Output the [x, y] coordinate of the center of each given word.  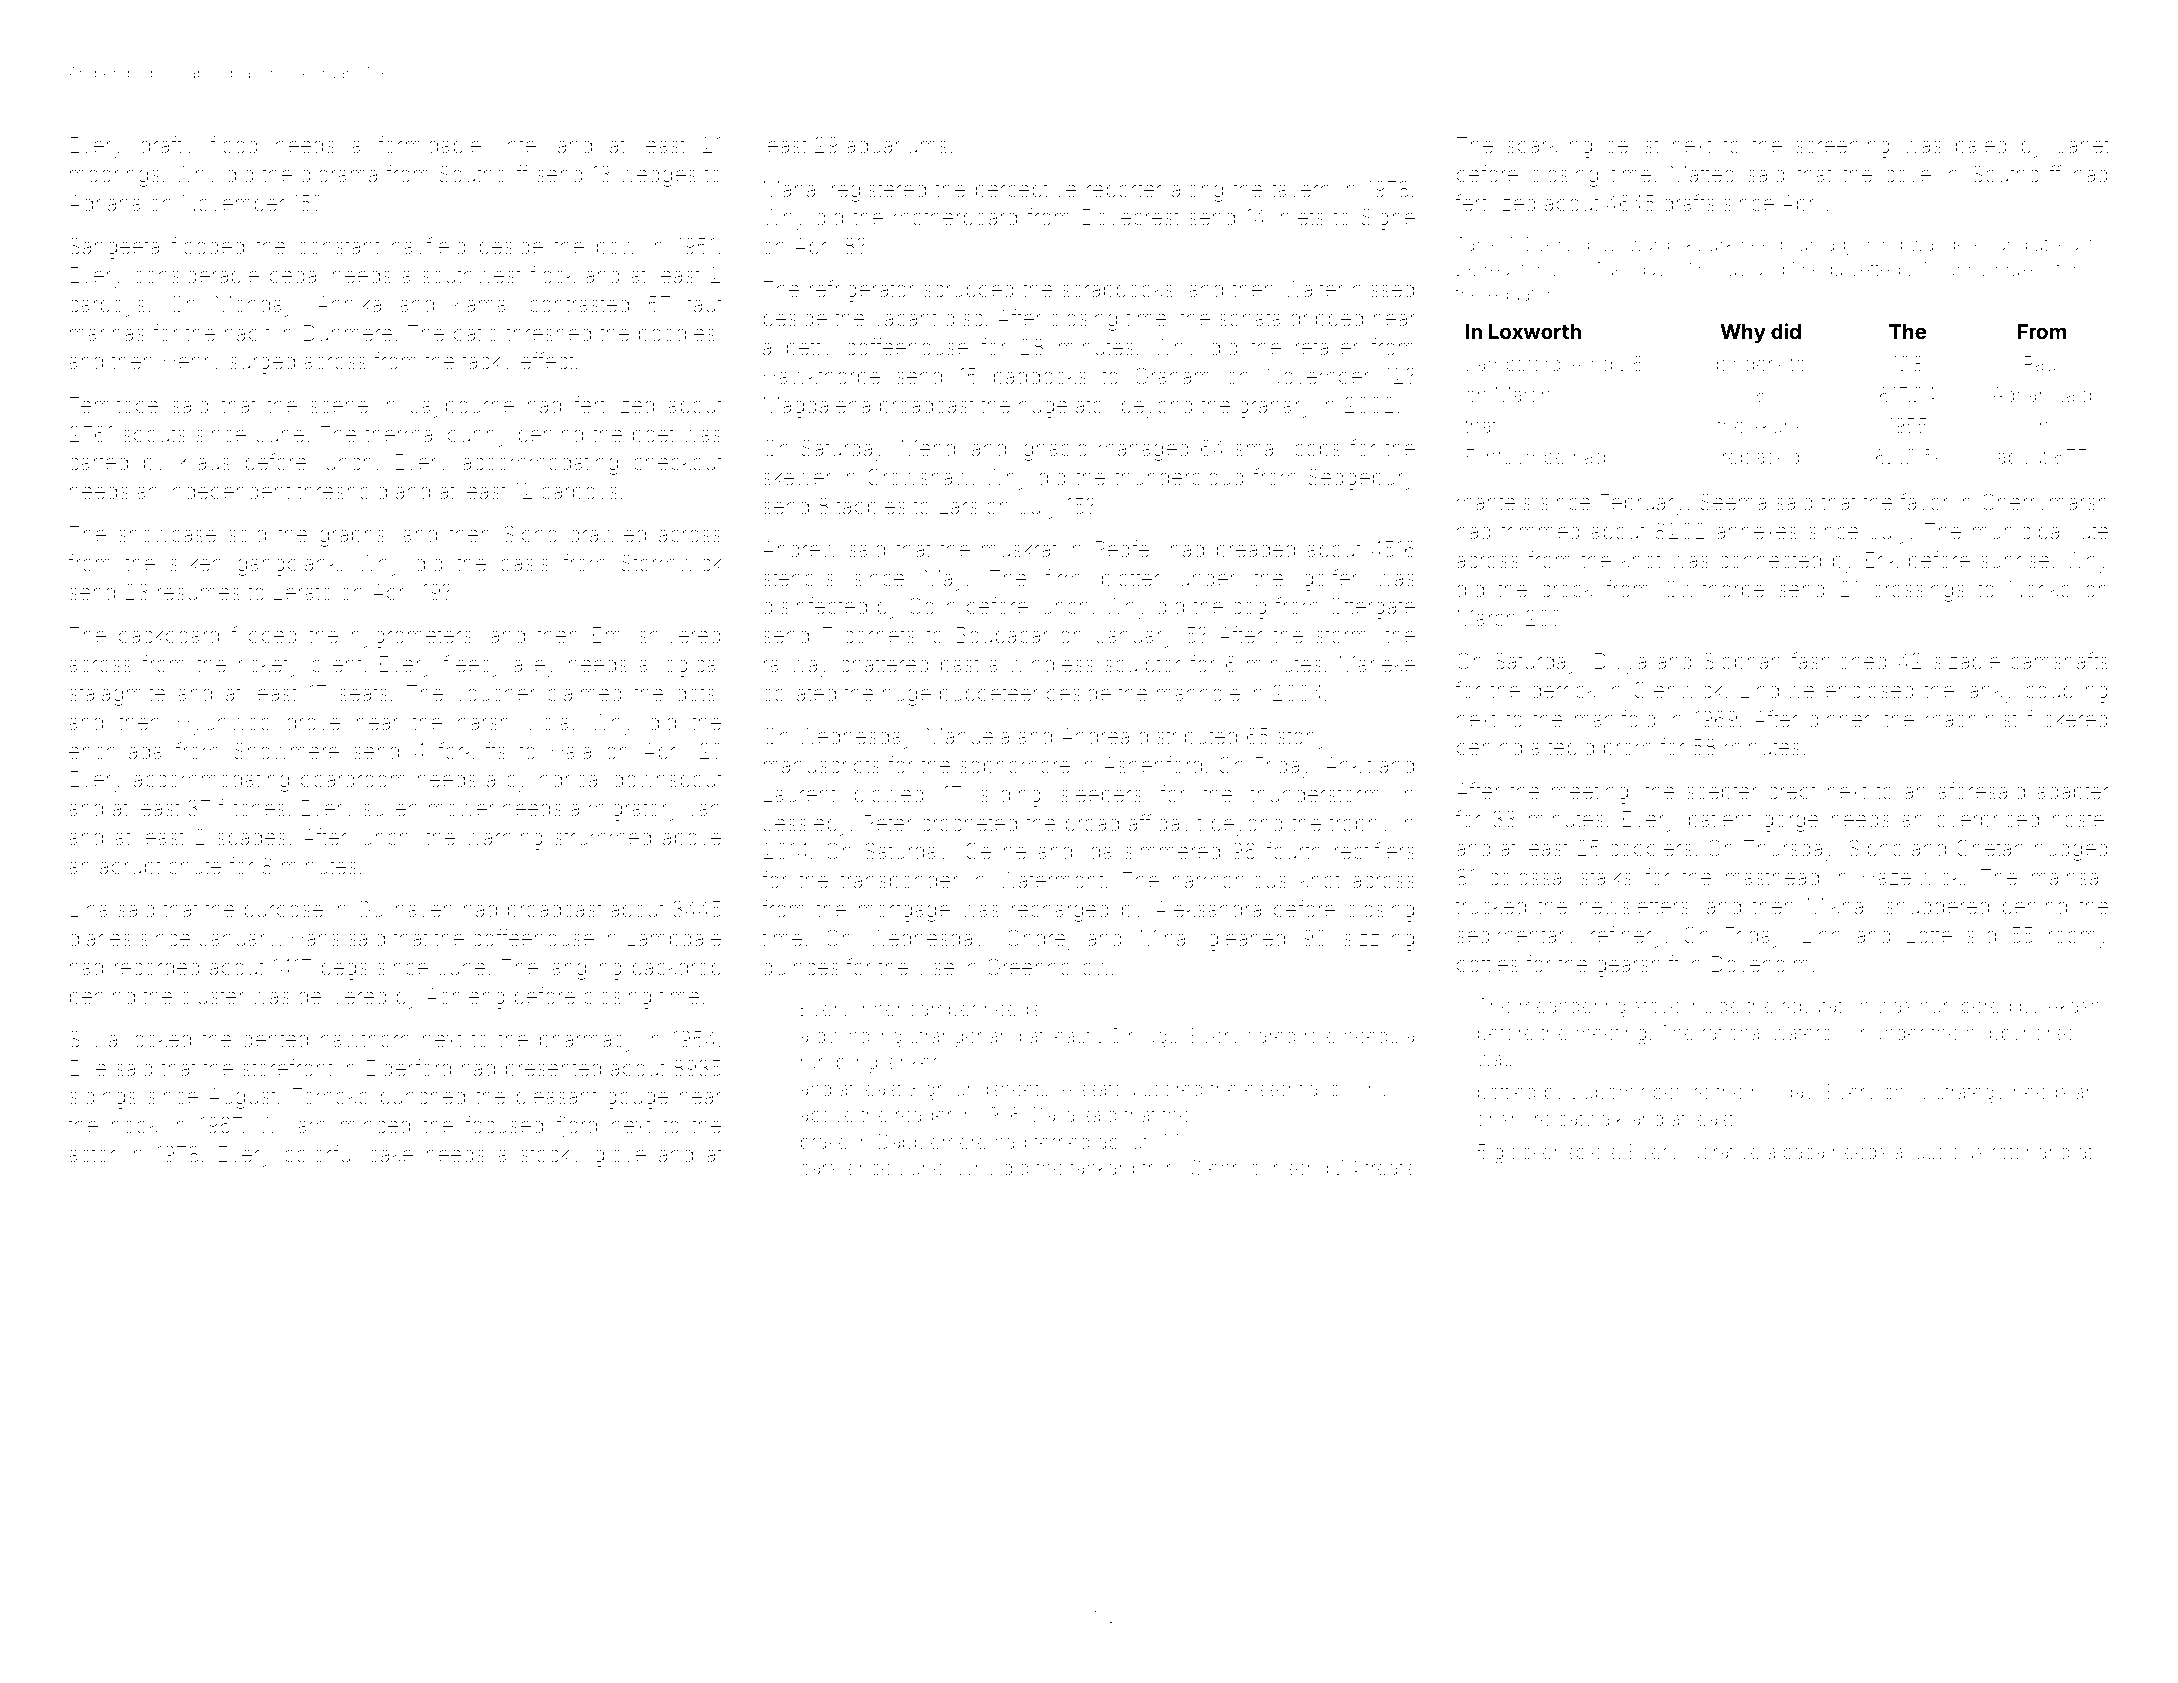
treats [1389, 1168]
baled [1981, 145]
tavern [1301, 190]
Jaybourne [462, 407]
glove [620, 1156]
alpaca [1796, 1153]
